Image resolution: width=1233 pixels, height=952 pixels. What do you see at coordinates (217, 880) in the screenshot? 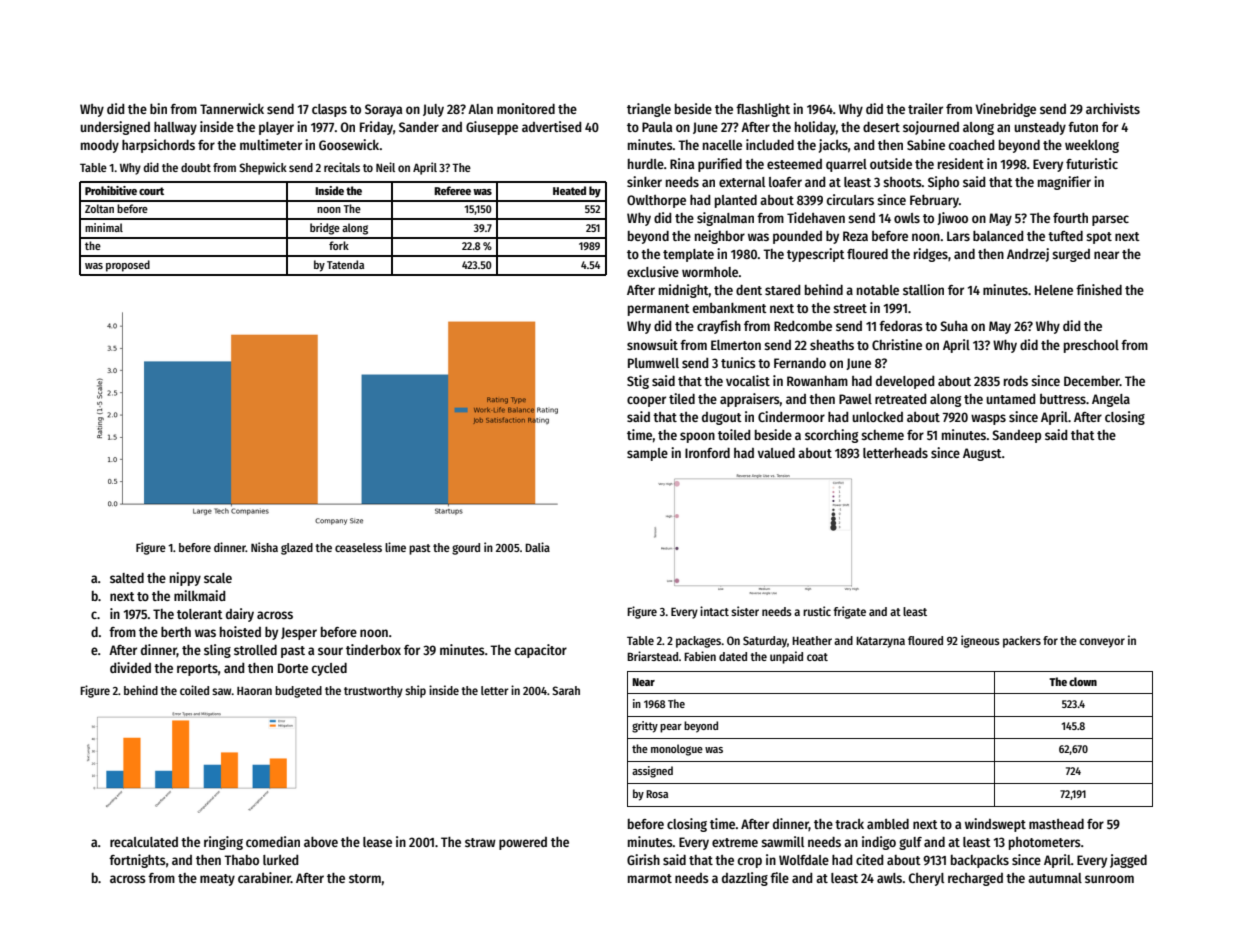
I see `meaty` at bounding box center [217, 880].
